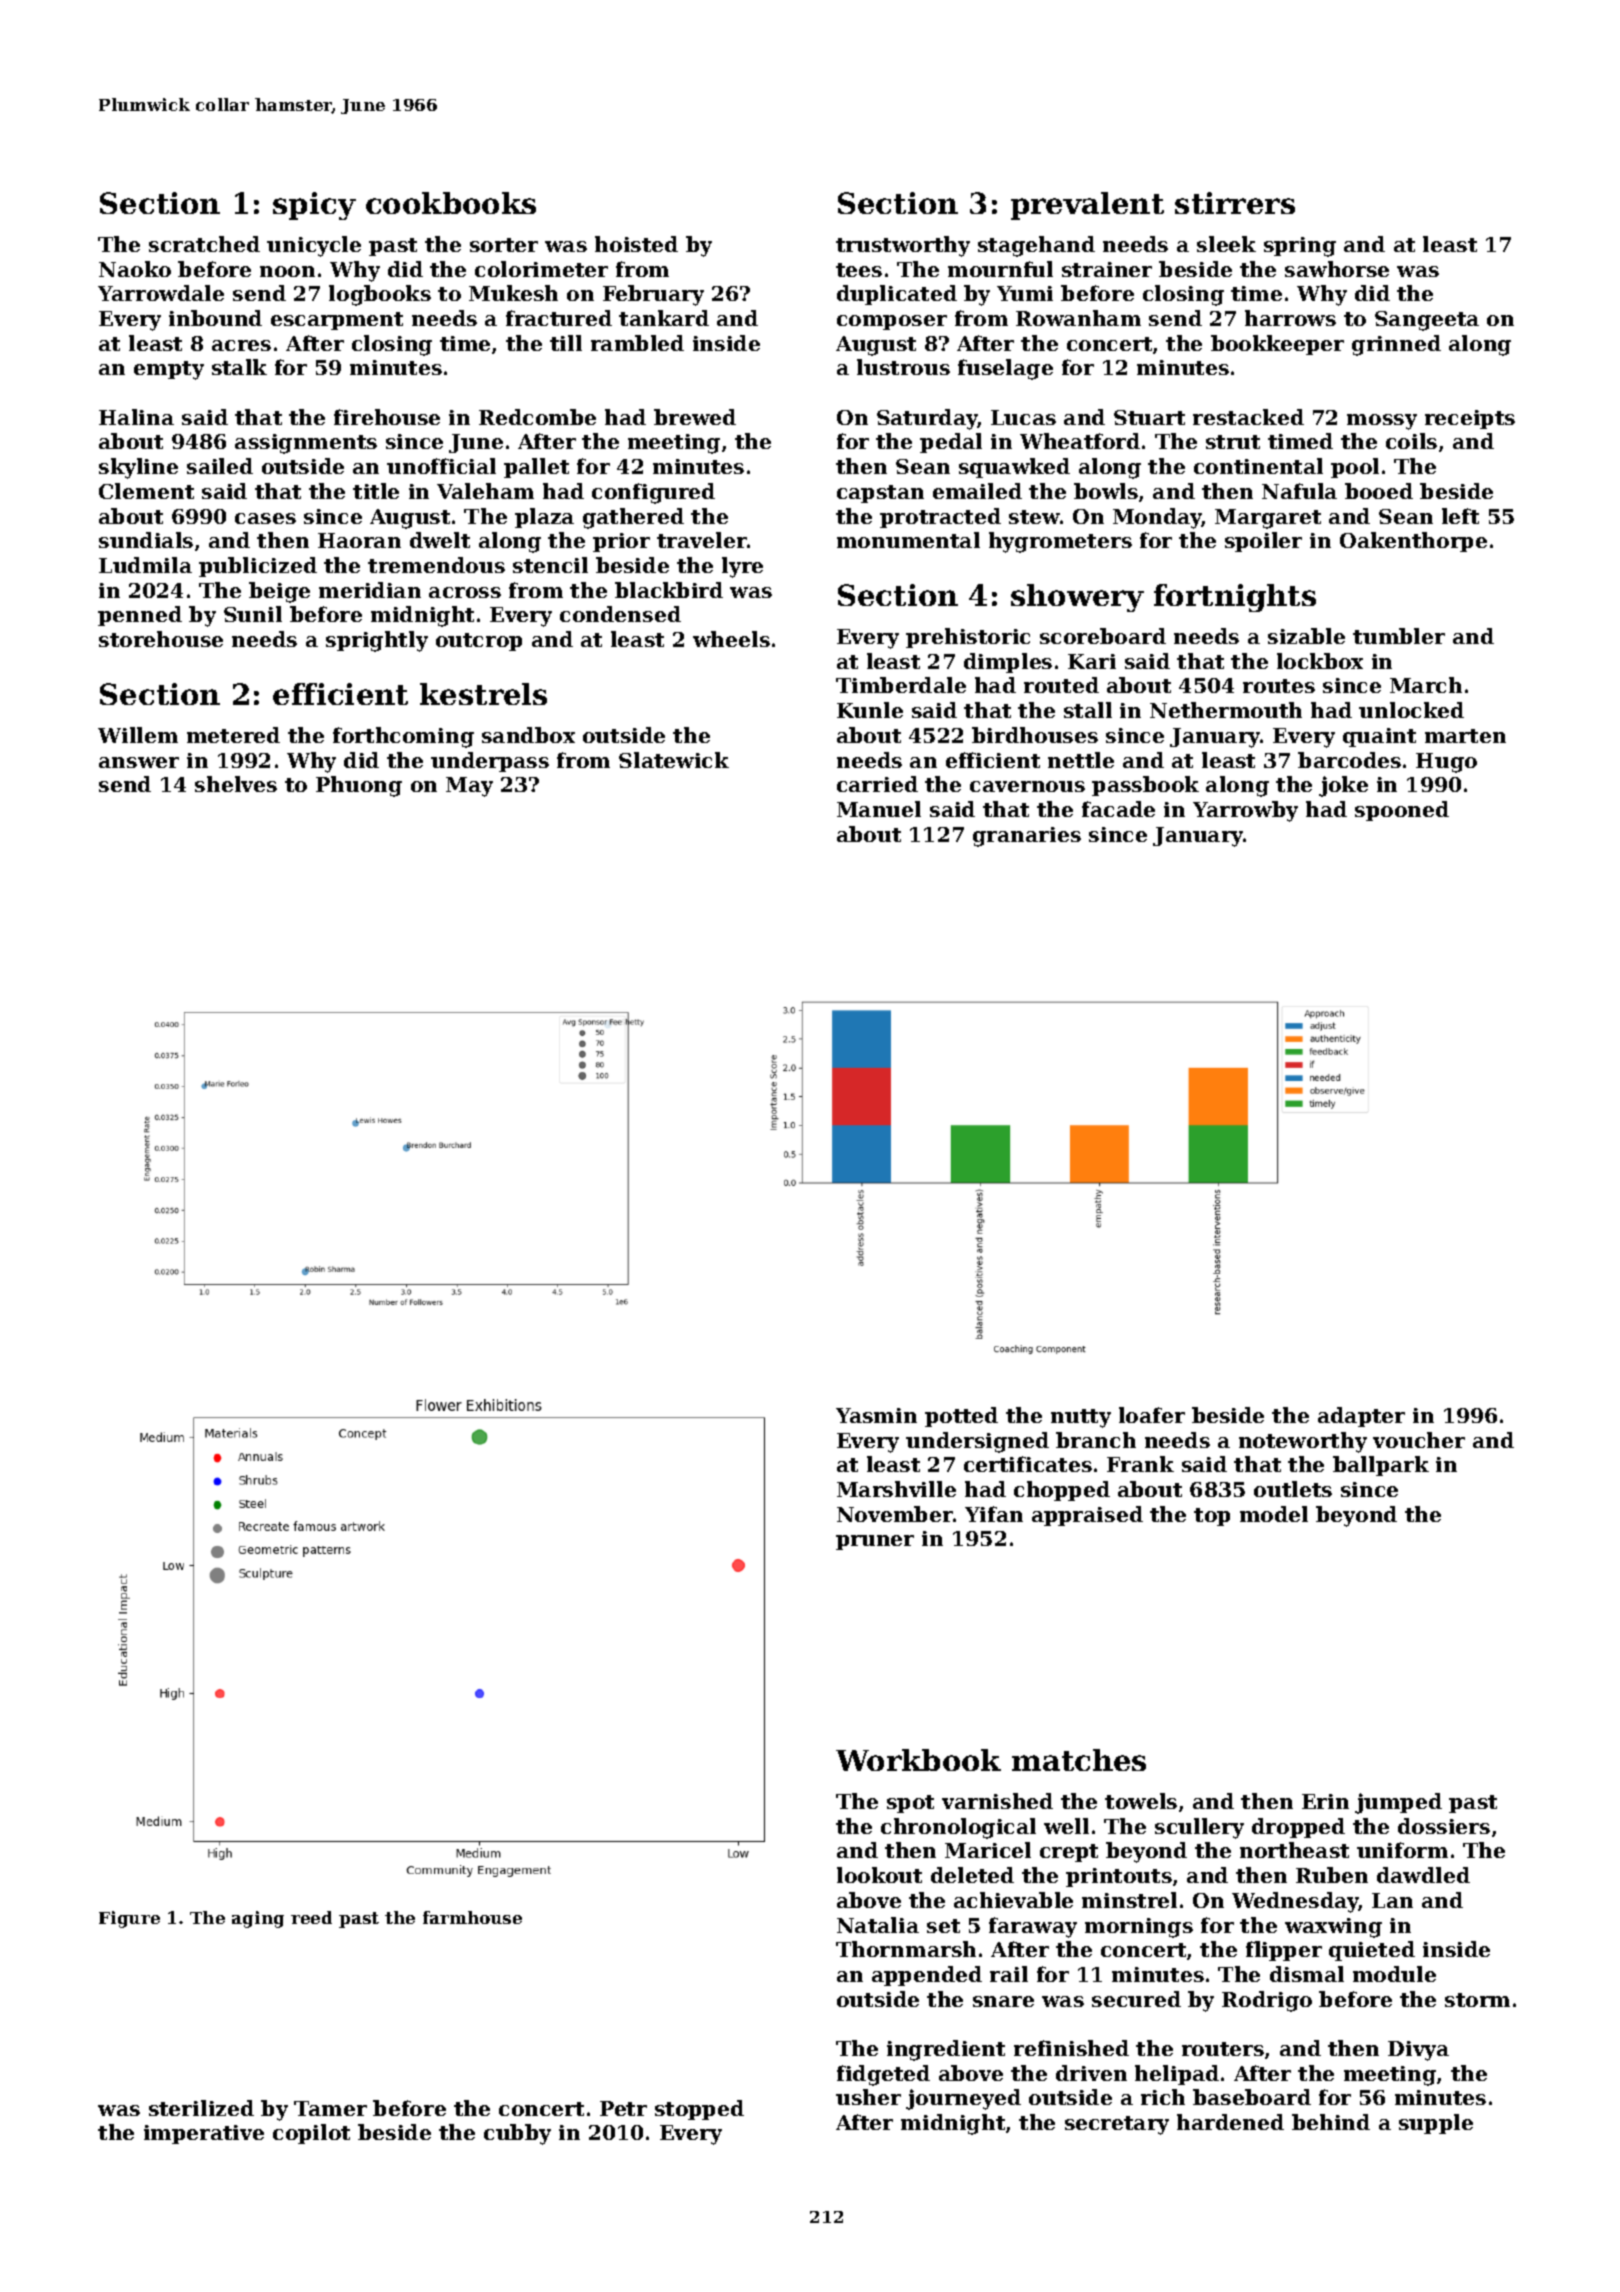  I want to click on stirrers, so click(1235, 203).
